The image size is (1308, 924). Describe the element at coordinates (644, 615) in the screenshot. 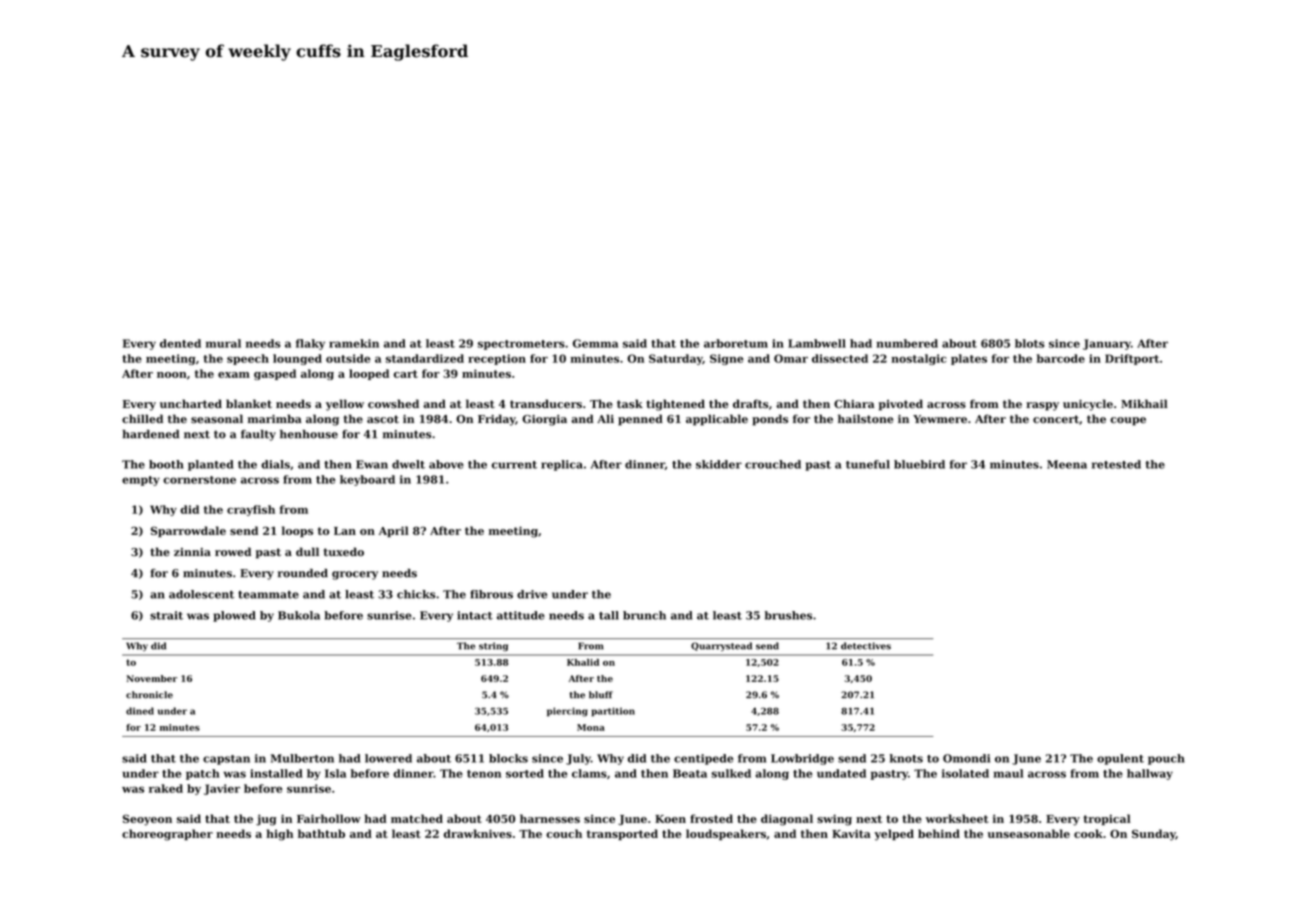

I see `brunch` at that location.
